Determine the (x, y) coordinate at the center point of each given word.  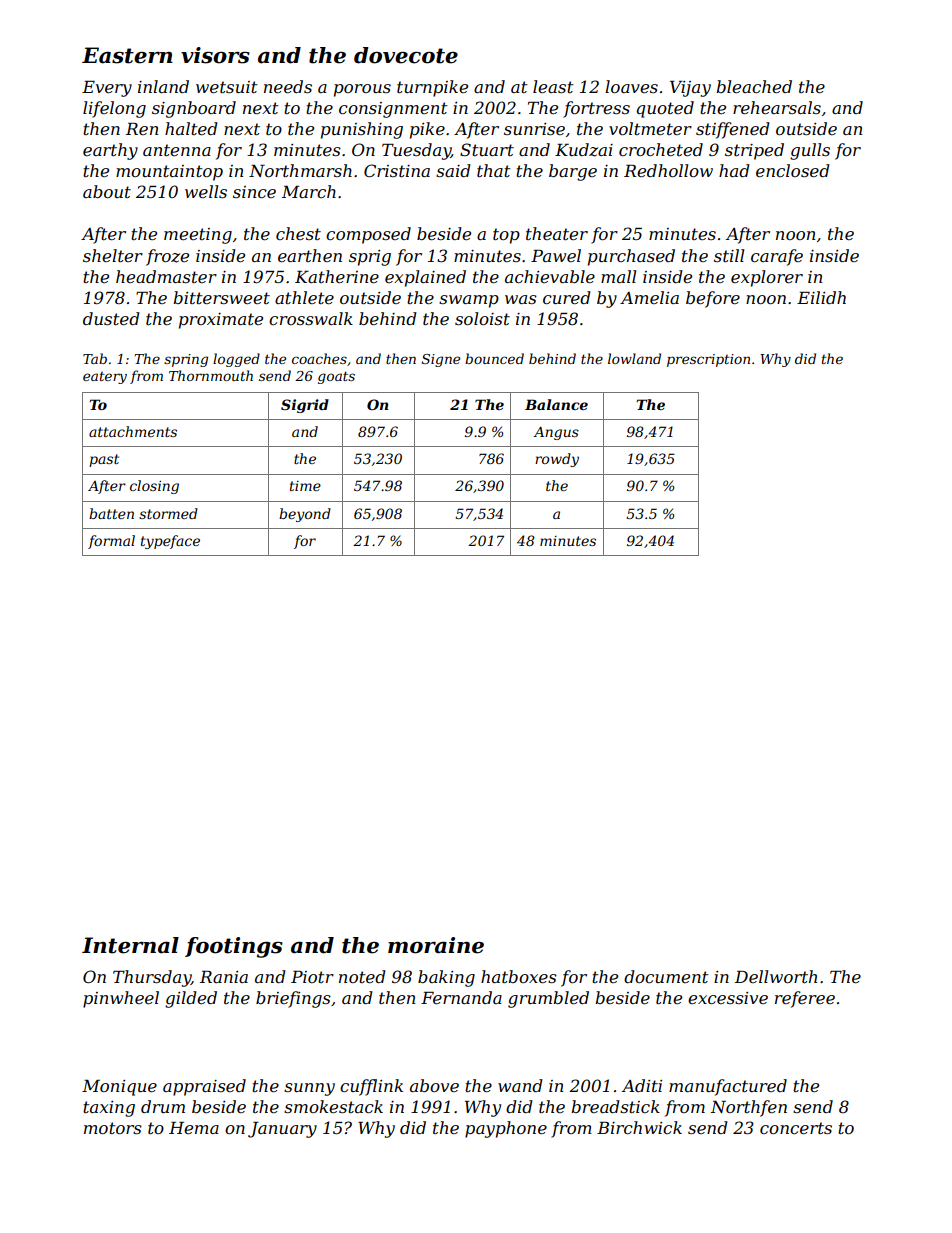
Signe (441, 360)
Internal (130, 945)
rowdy (557, 460)
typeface (170, 542)
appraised (204, 1087)
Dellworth (776, 976)
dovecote (406, 55)
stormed (168, 513)
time (305, 486)
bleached (754, 86)
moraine (436, 945)
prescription (708, 360)
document (666, 976)
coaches (319, 358)
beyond (305, 515)
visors (215, 55)
